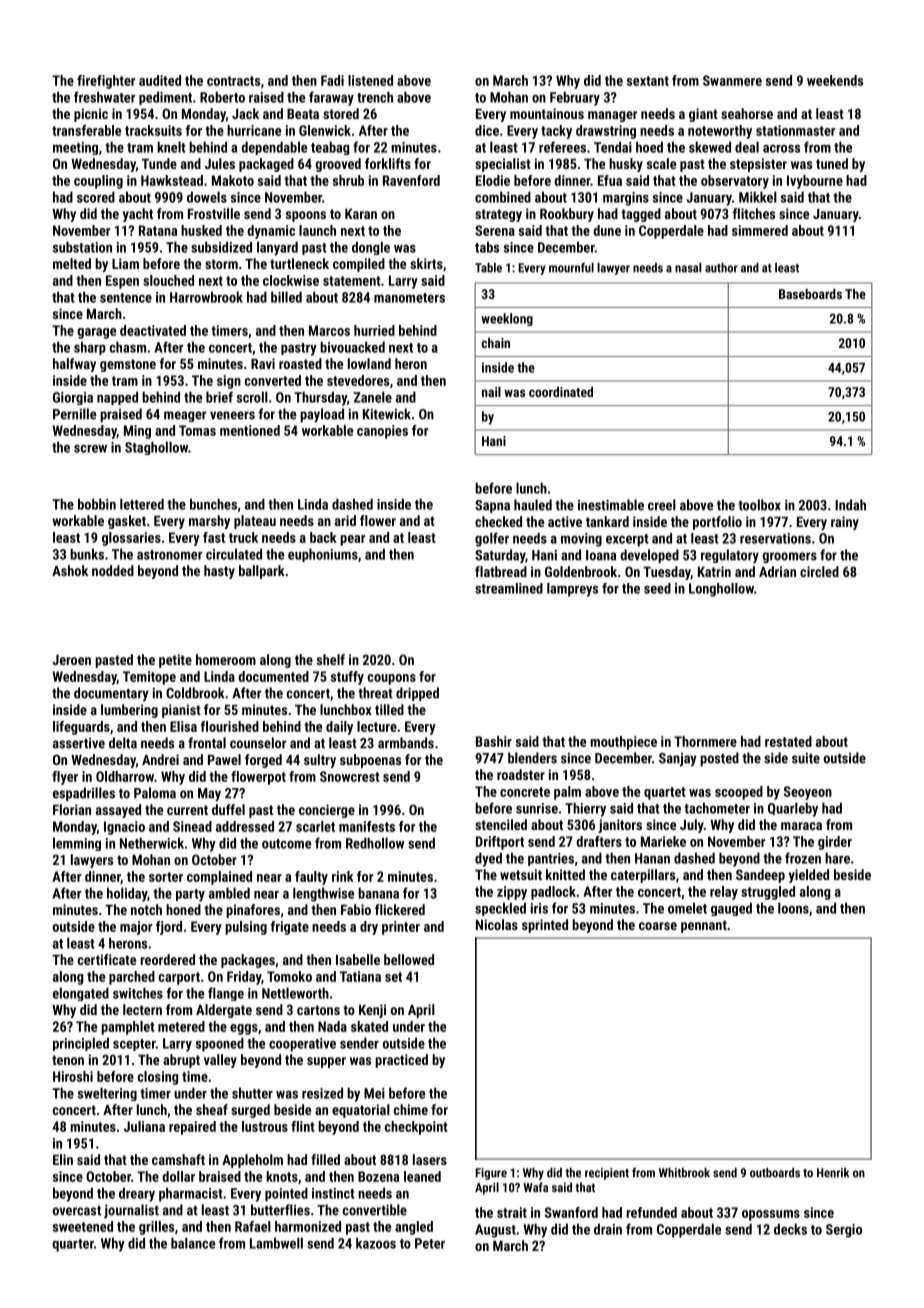  What do you see at coordinates (835, 80) in the screenshot?
I see `weekends` at bounding box center [835, 80].
